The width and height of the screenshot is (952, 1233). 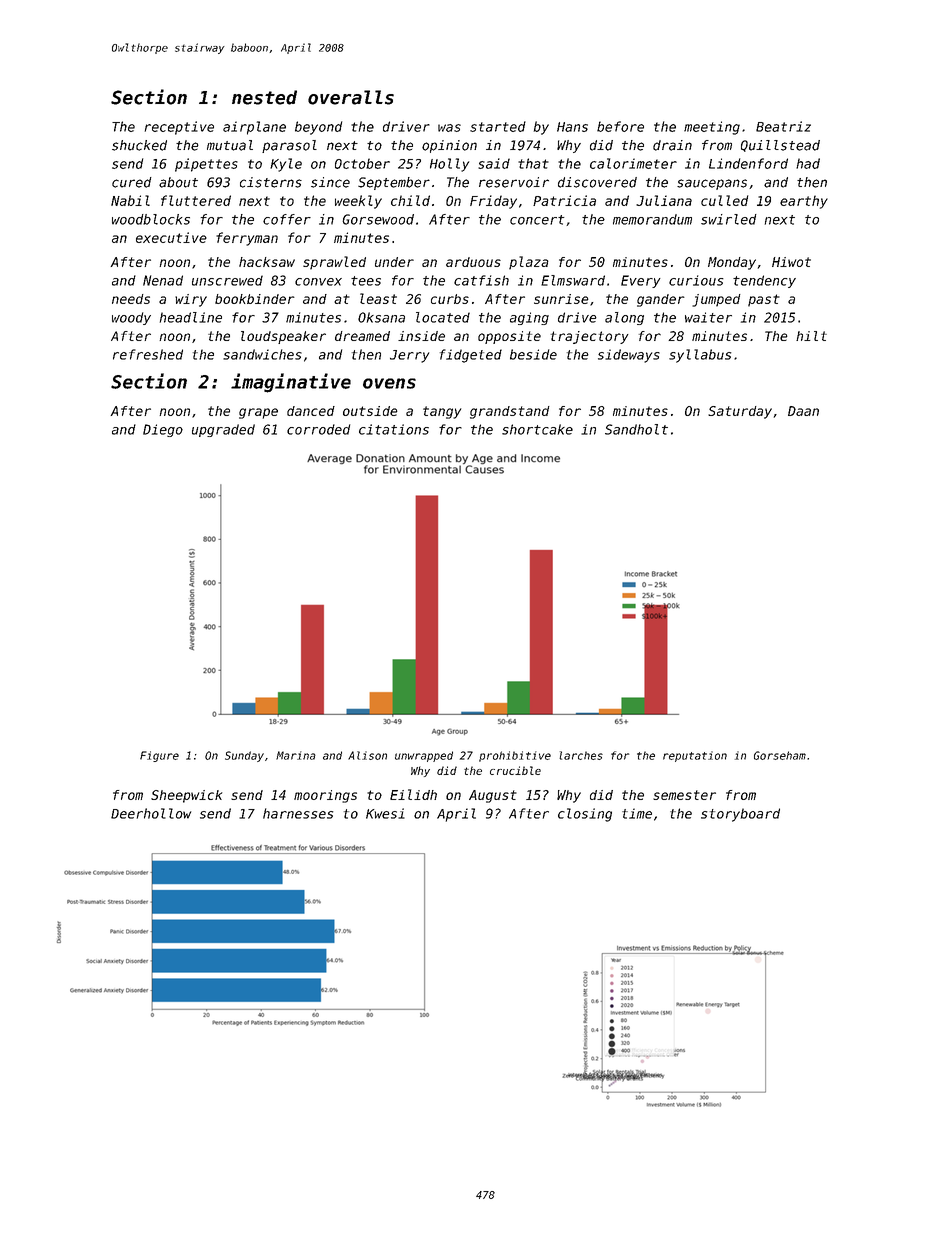 I want to click on outside, so click(x=370, y=411).
